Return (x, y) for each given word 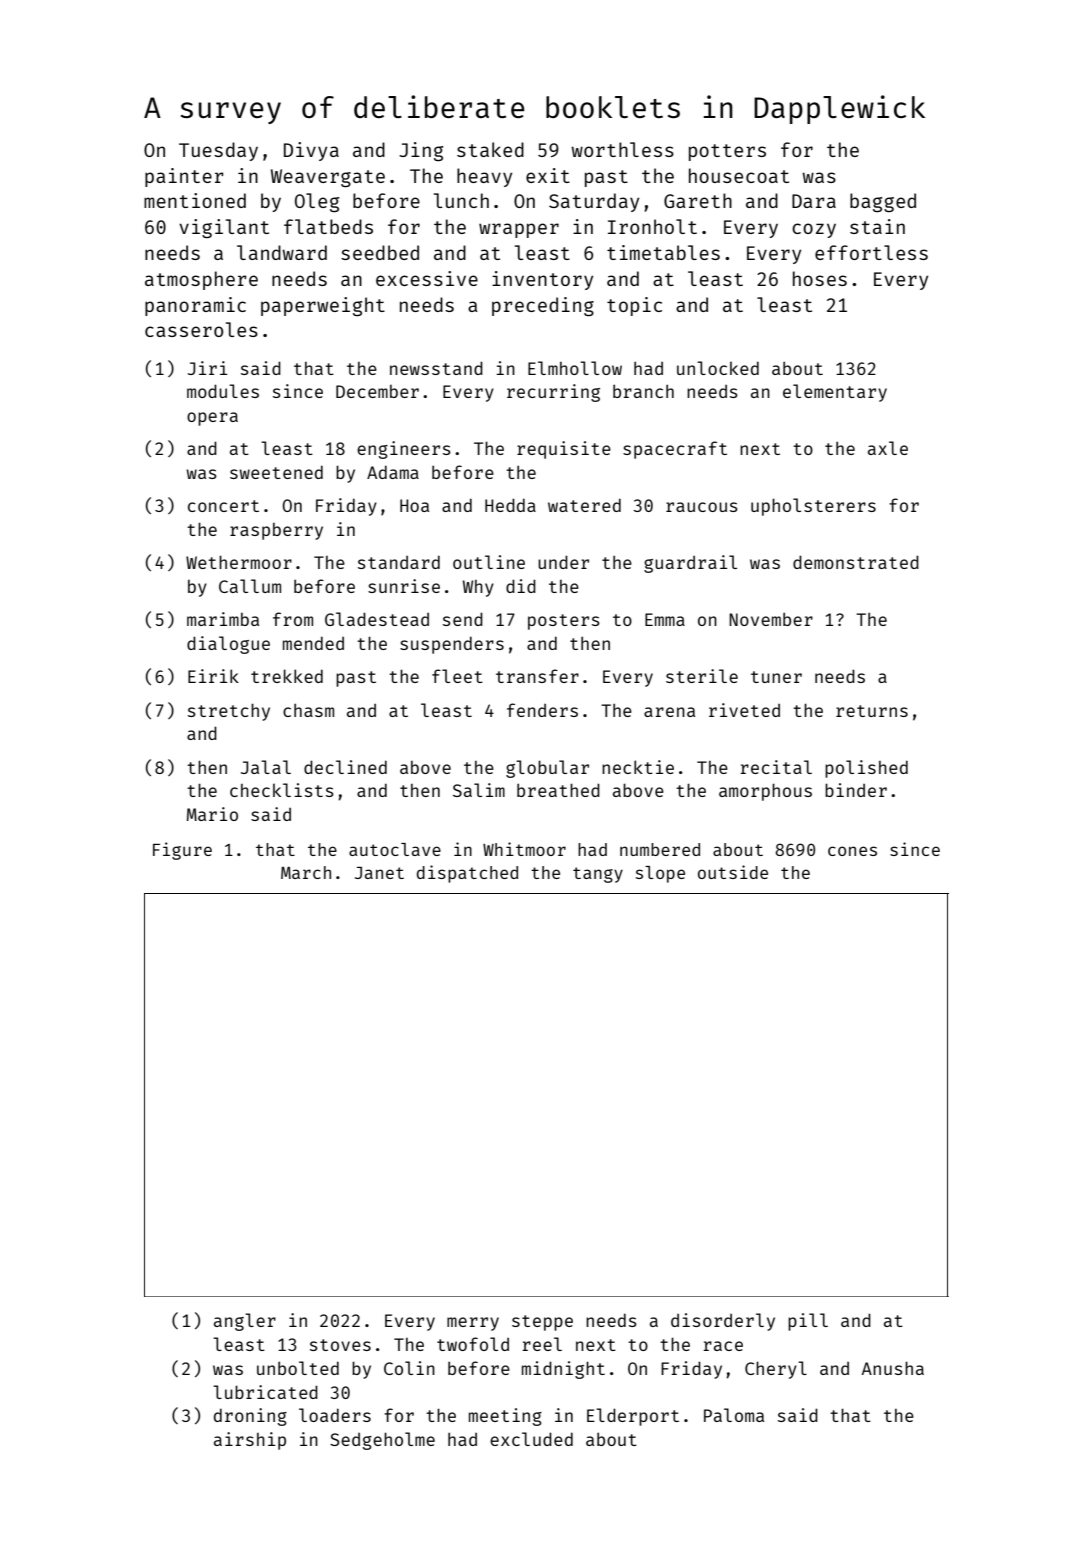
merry (473, 1324)
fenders (542, 710)
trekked (287, 676)
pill (808, 1322)
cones (852, 851)
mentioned (195, 200)
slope (660, 874)
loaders (335, 1415)
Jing (421, 151)
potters (727, 152)
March (306, 872)
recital (776, 767)
